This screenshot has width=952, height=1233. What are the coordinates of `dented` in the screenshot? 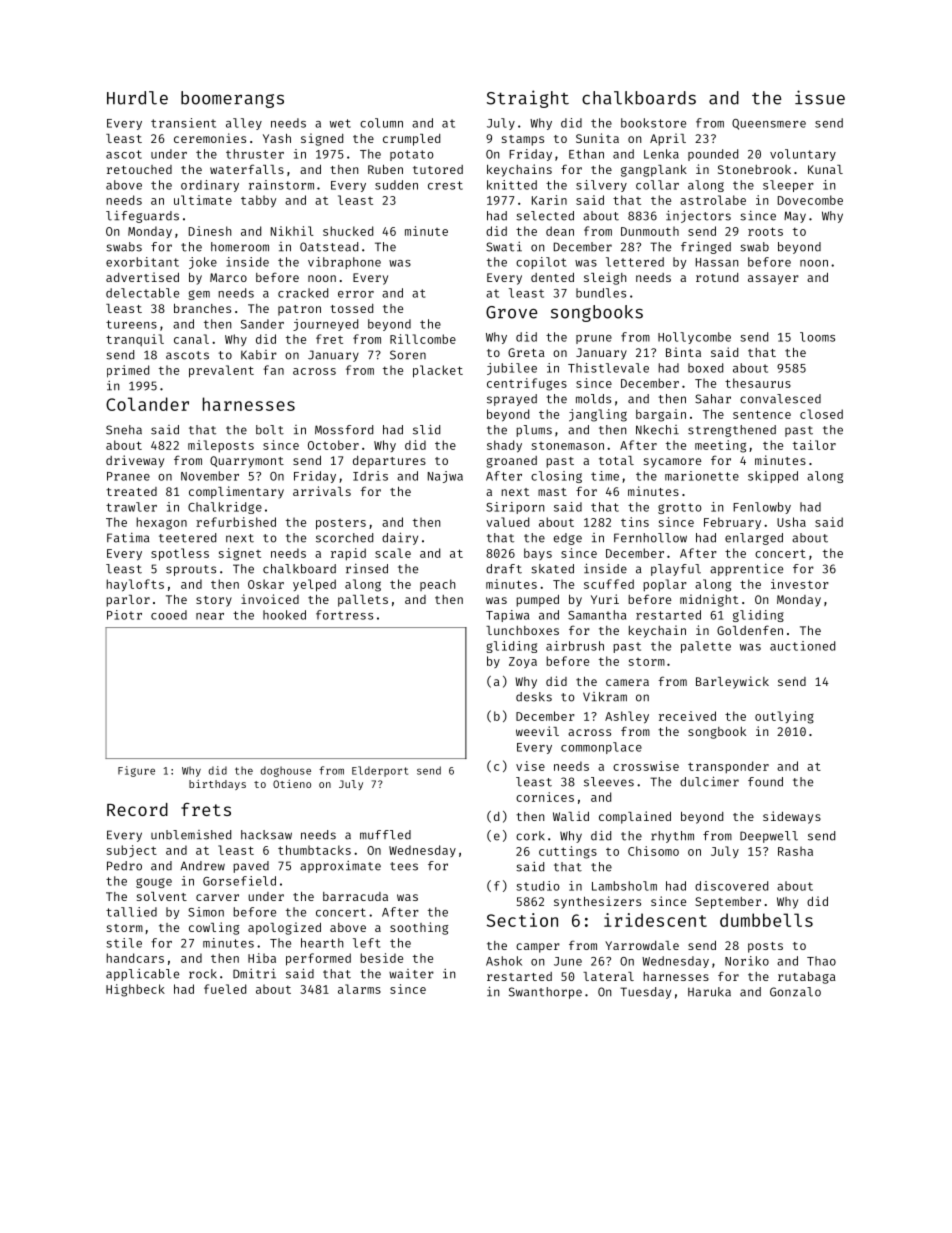 It's located at (552, 277).
